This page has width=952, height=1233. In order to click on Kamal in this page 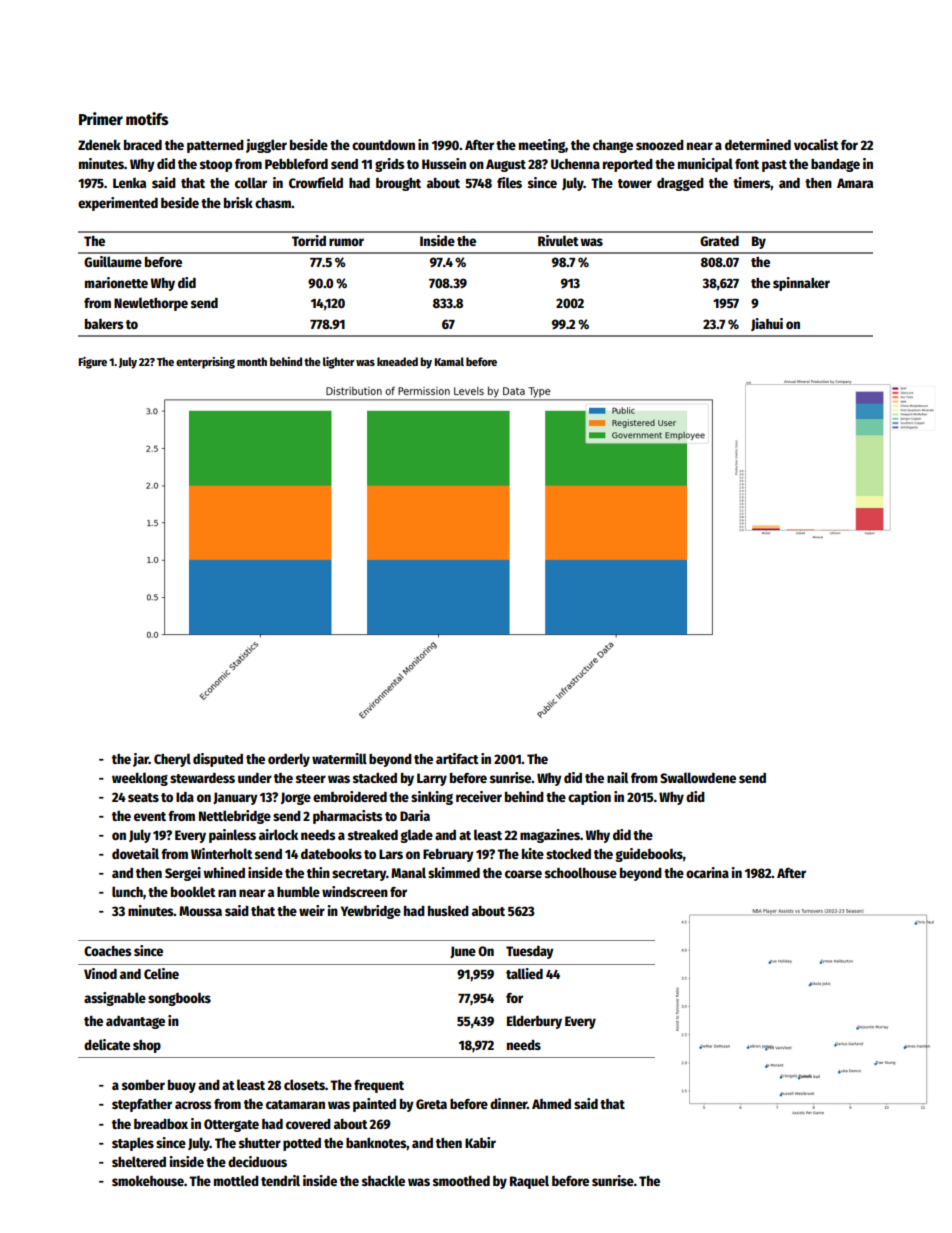, I will do `click(449, 361)`.
